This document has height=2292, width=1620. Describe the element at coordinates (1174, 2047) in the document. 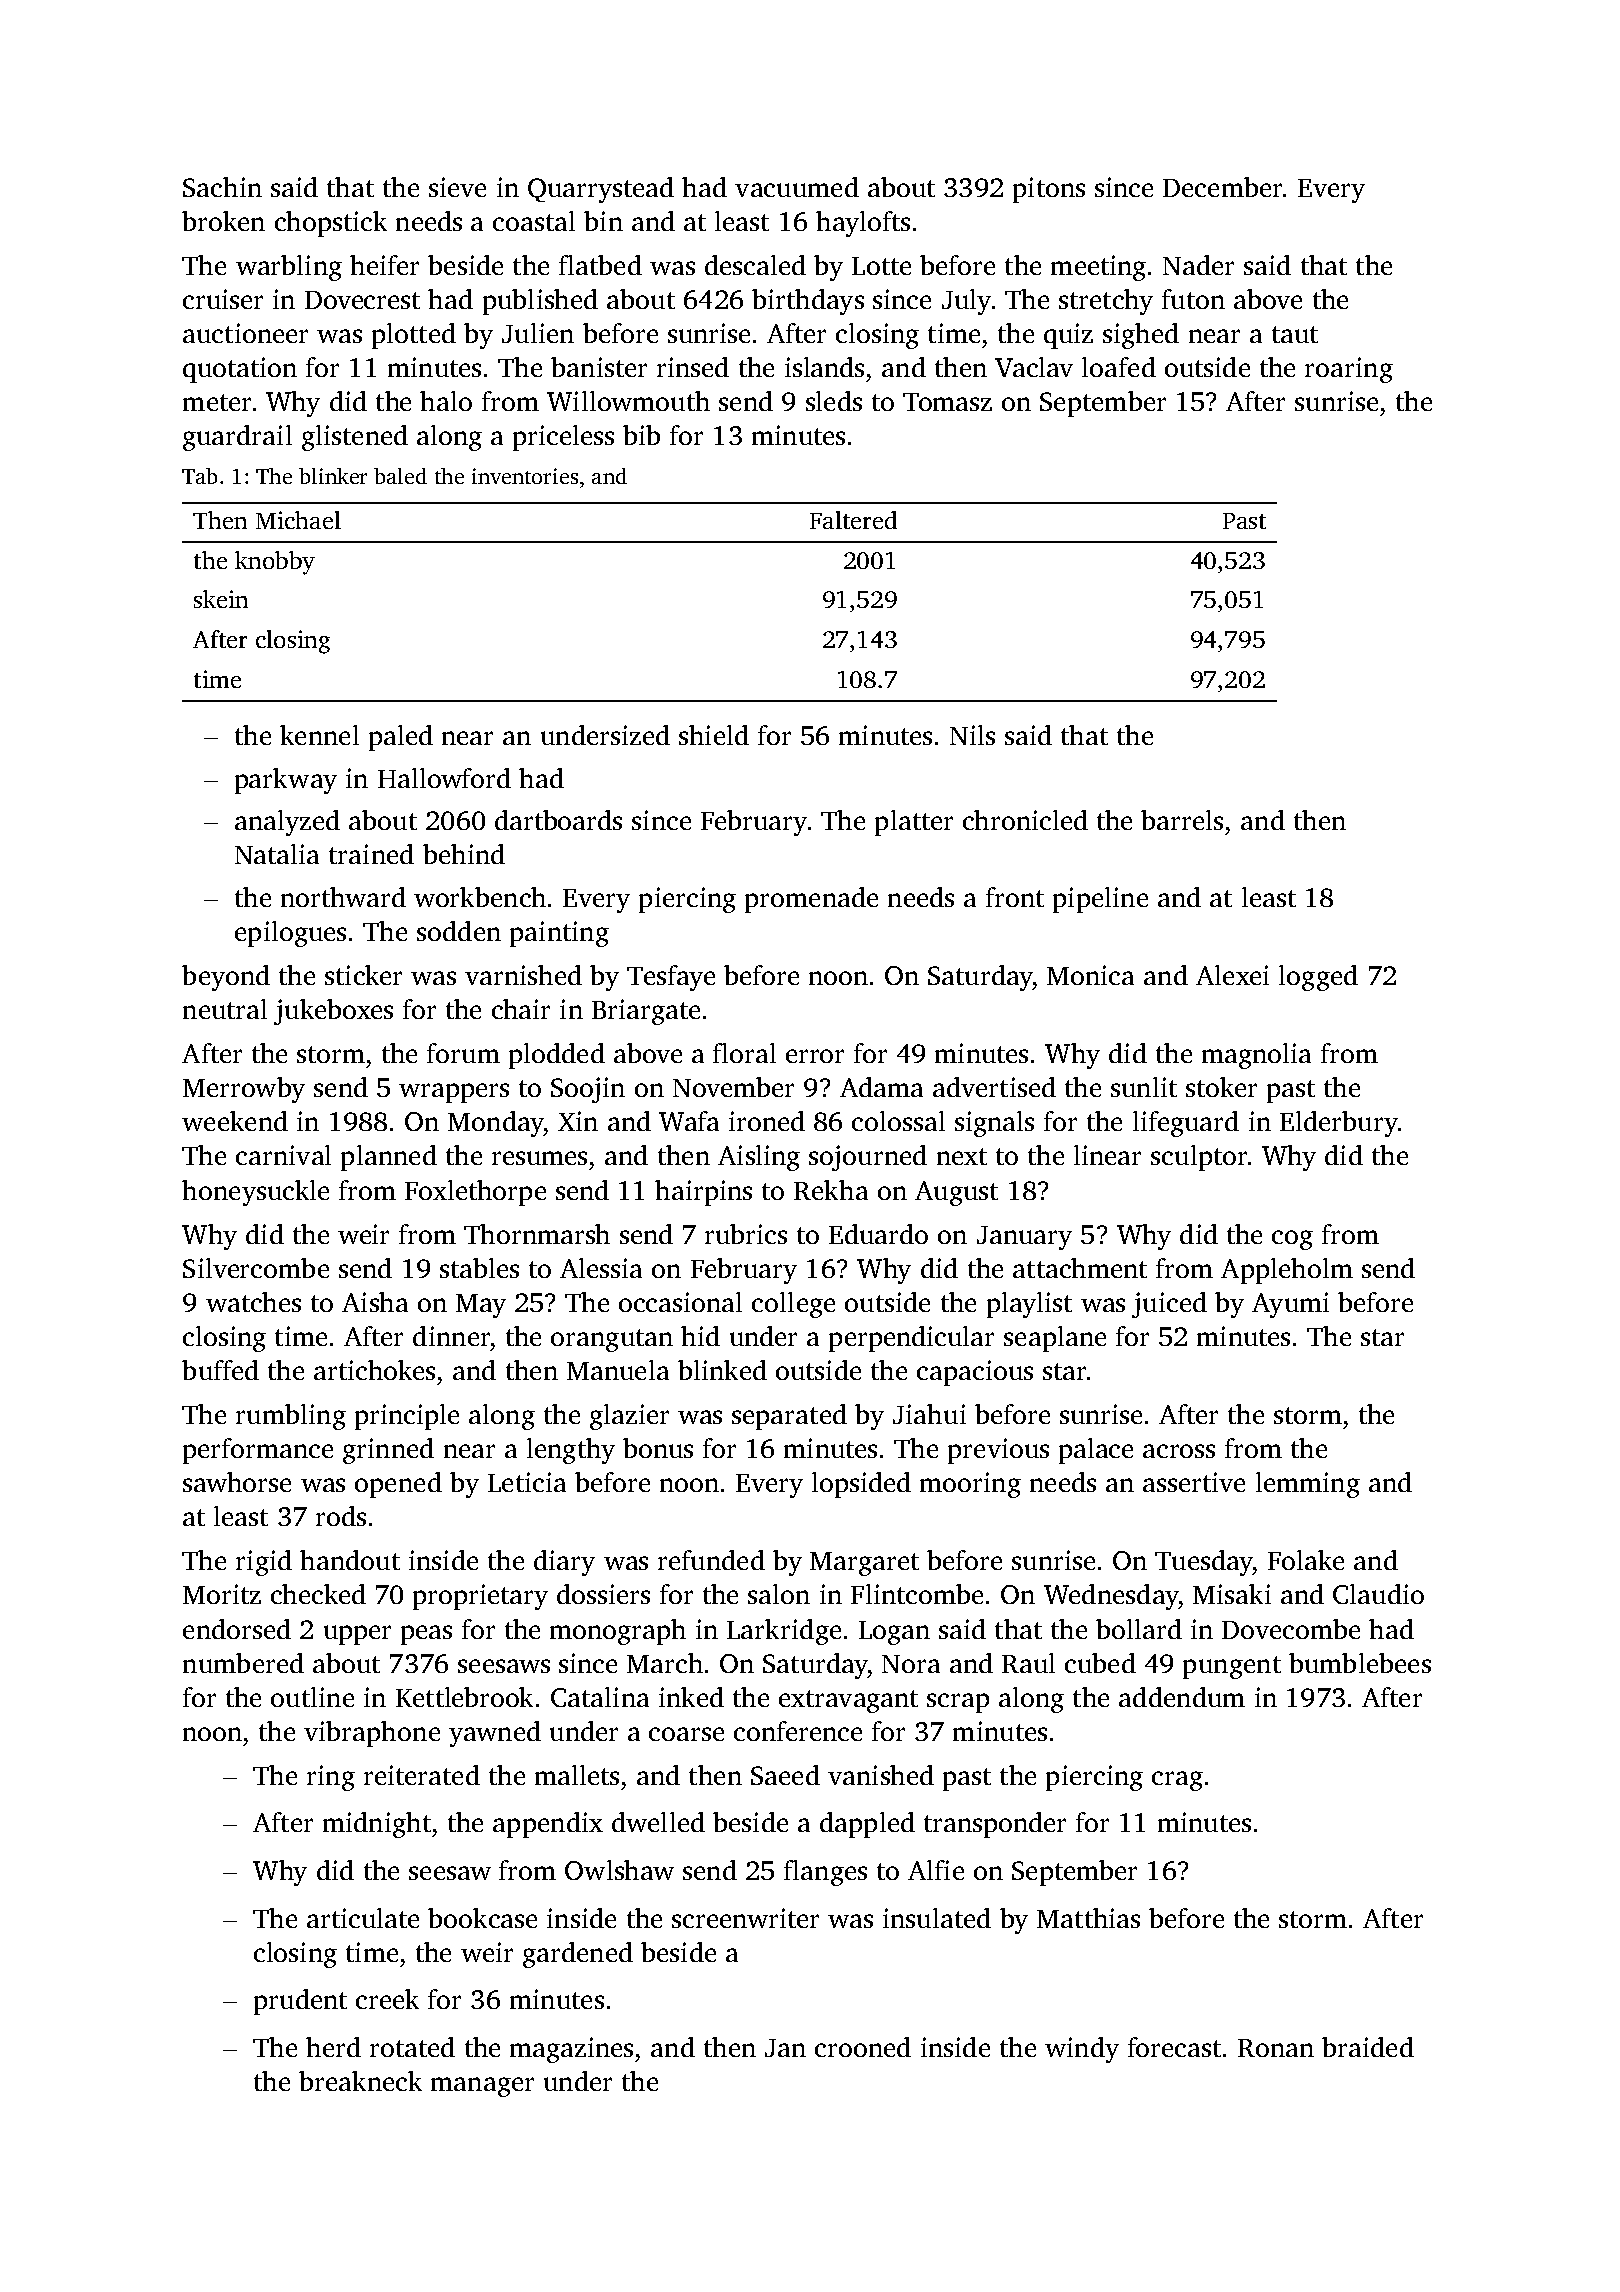

I see `forecast` at that location.
